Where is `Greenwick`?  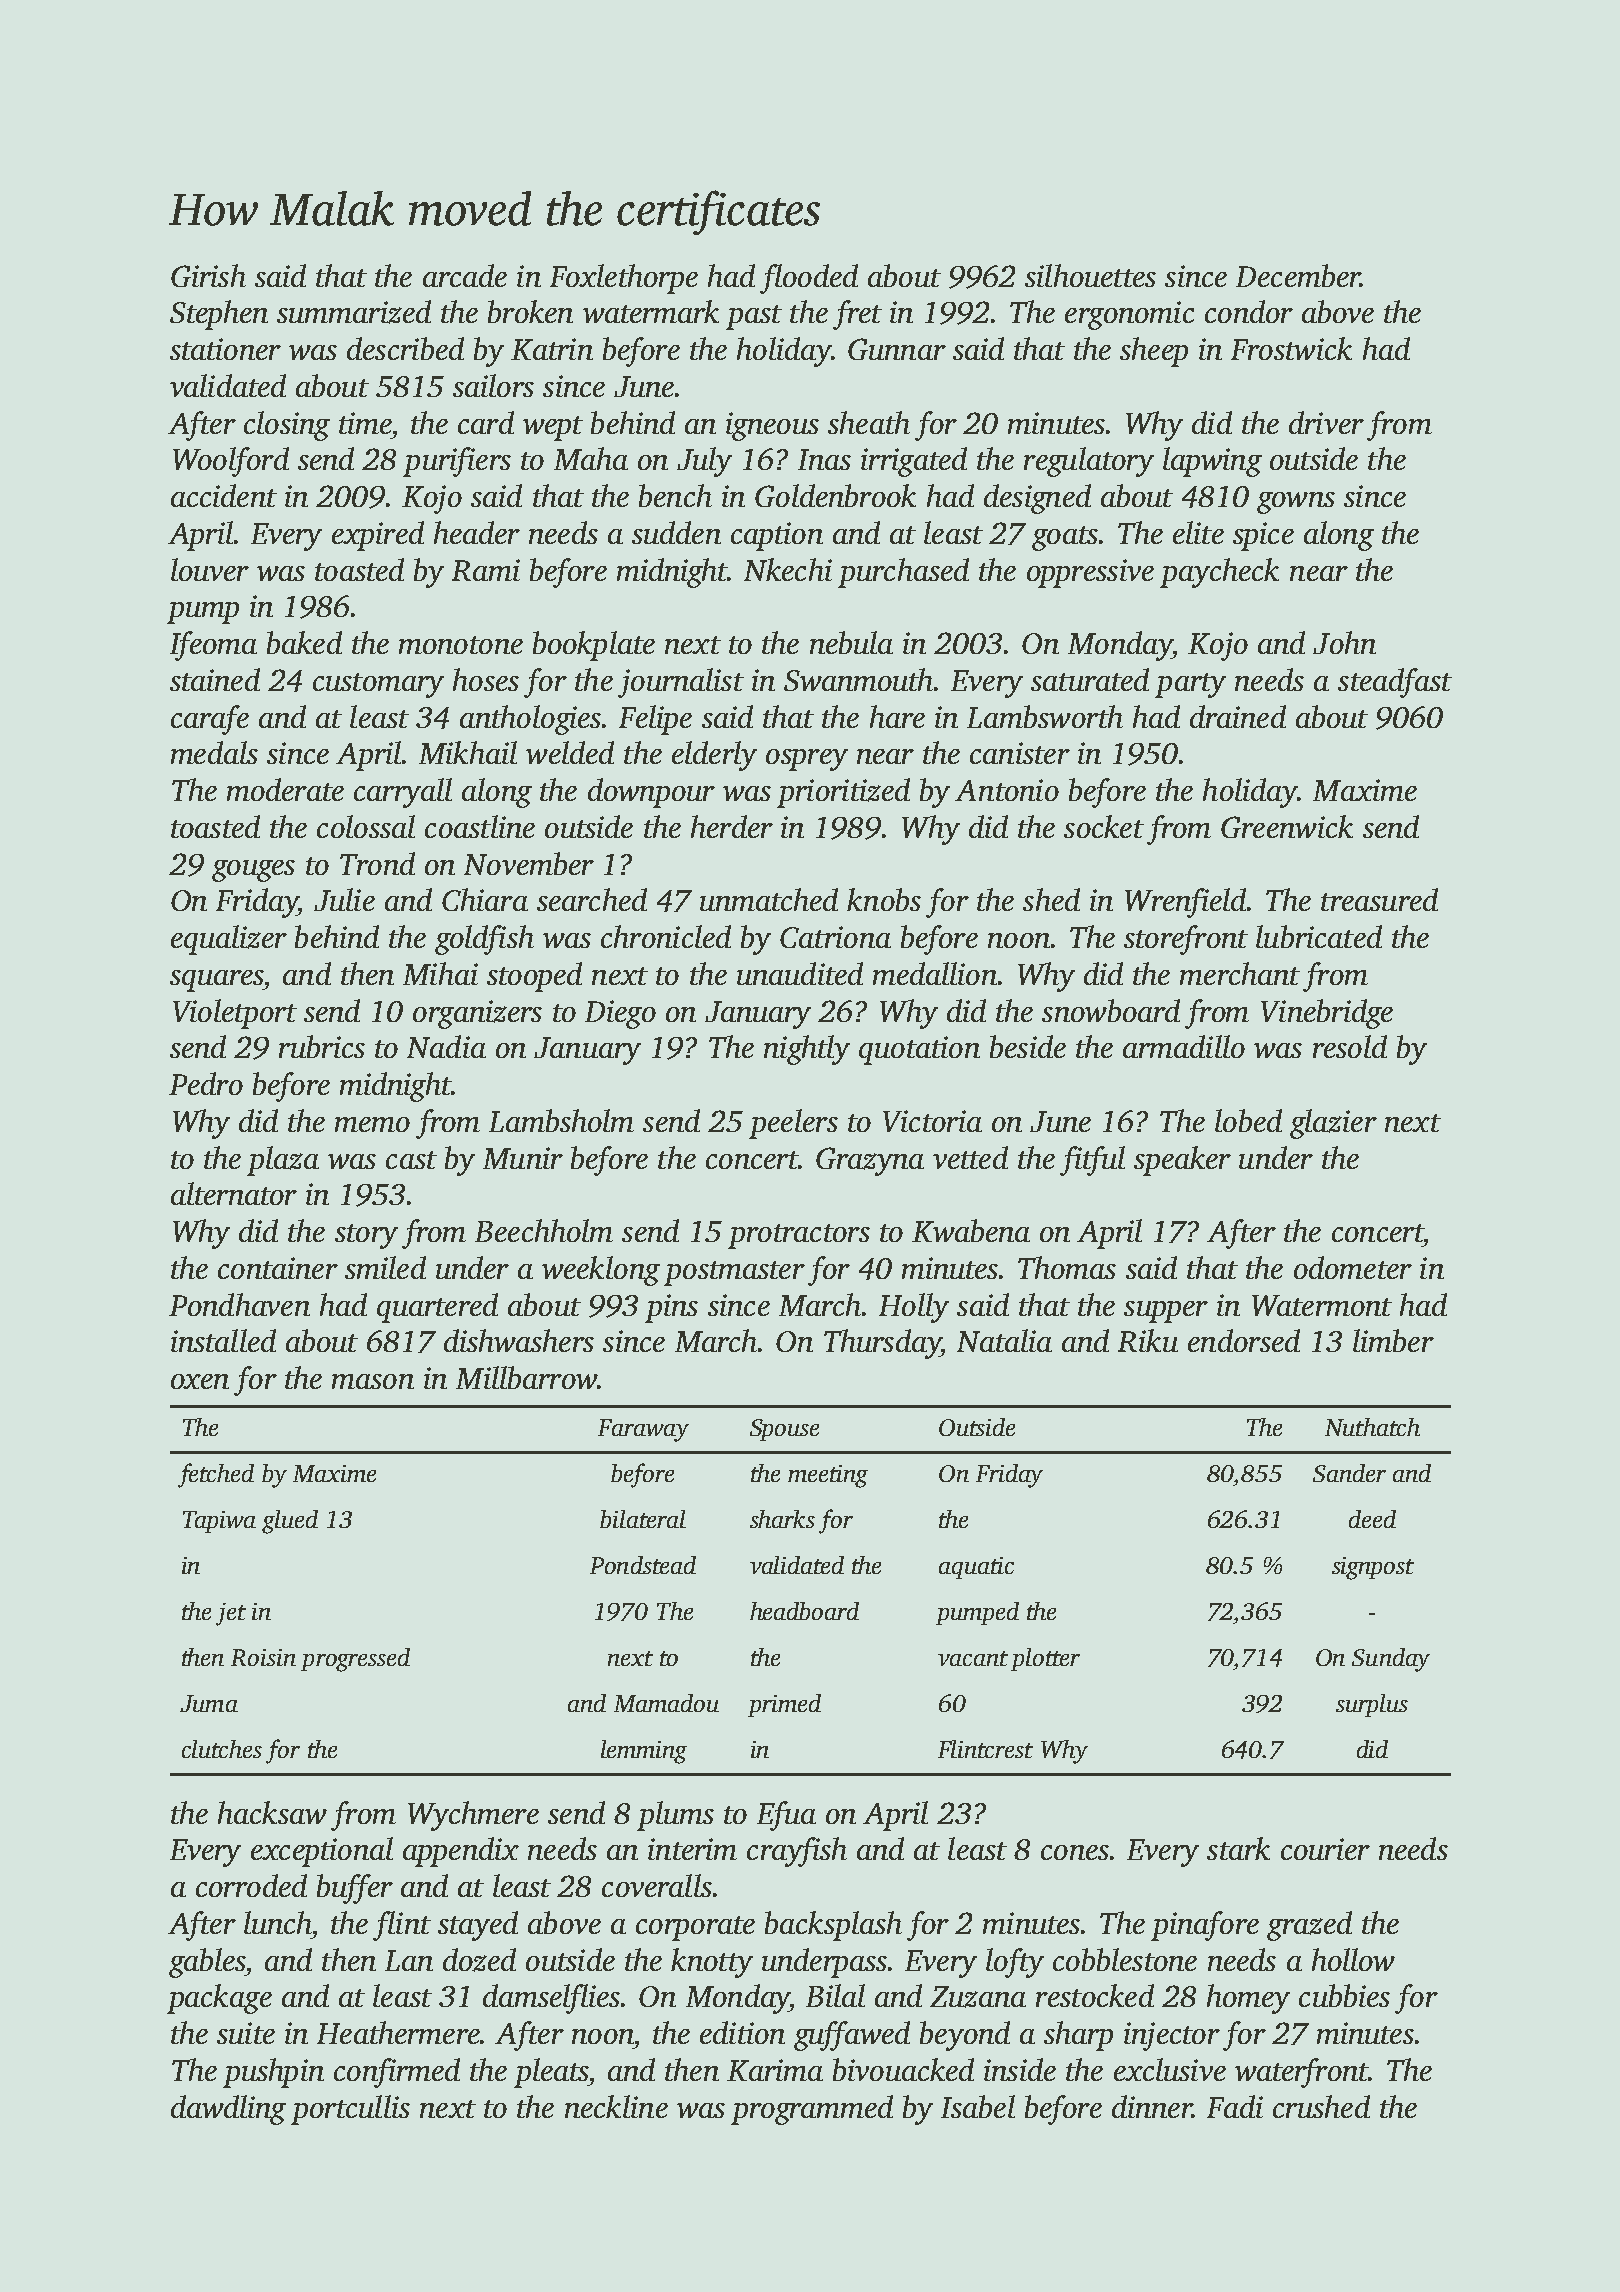 Greenwick is located at coordinates (1287, 826).
